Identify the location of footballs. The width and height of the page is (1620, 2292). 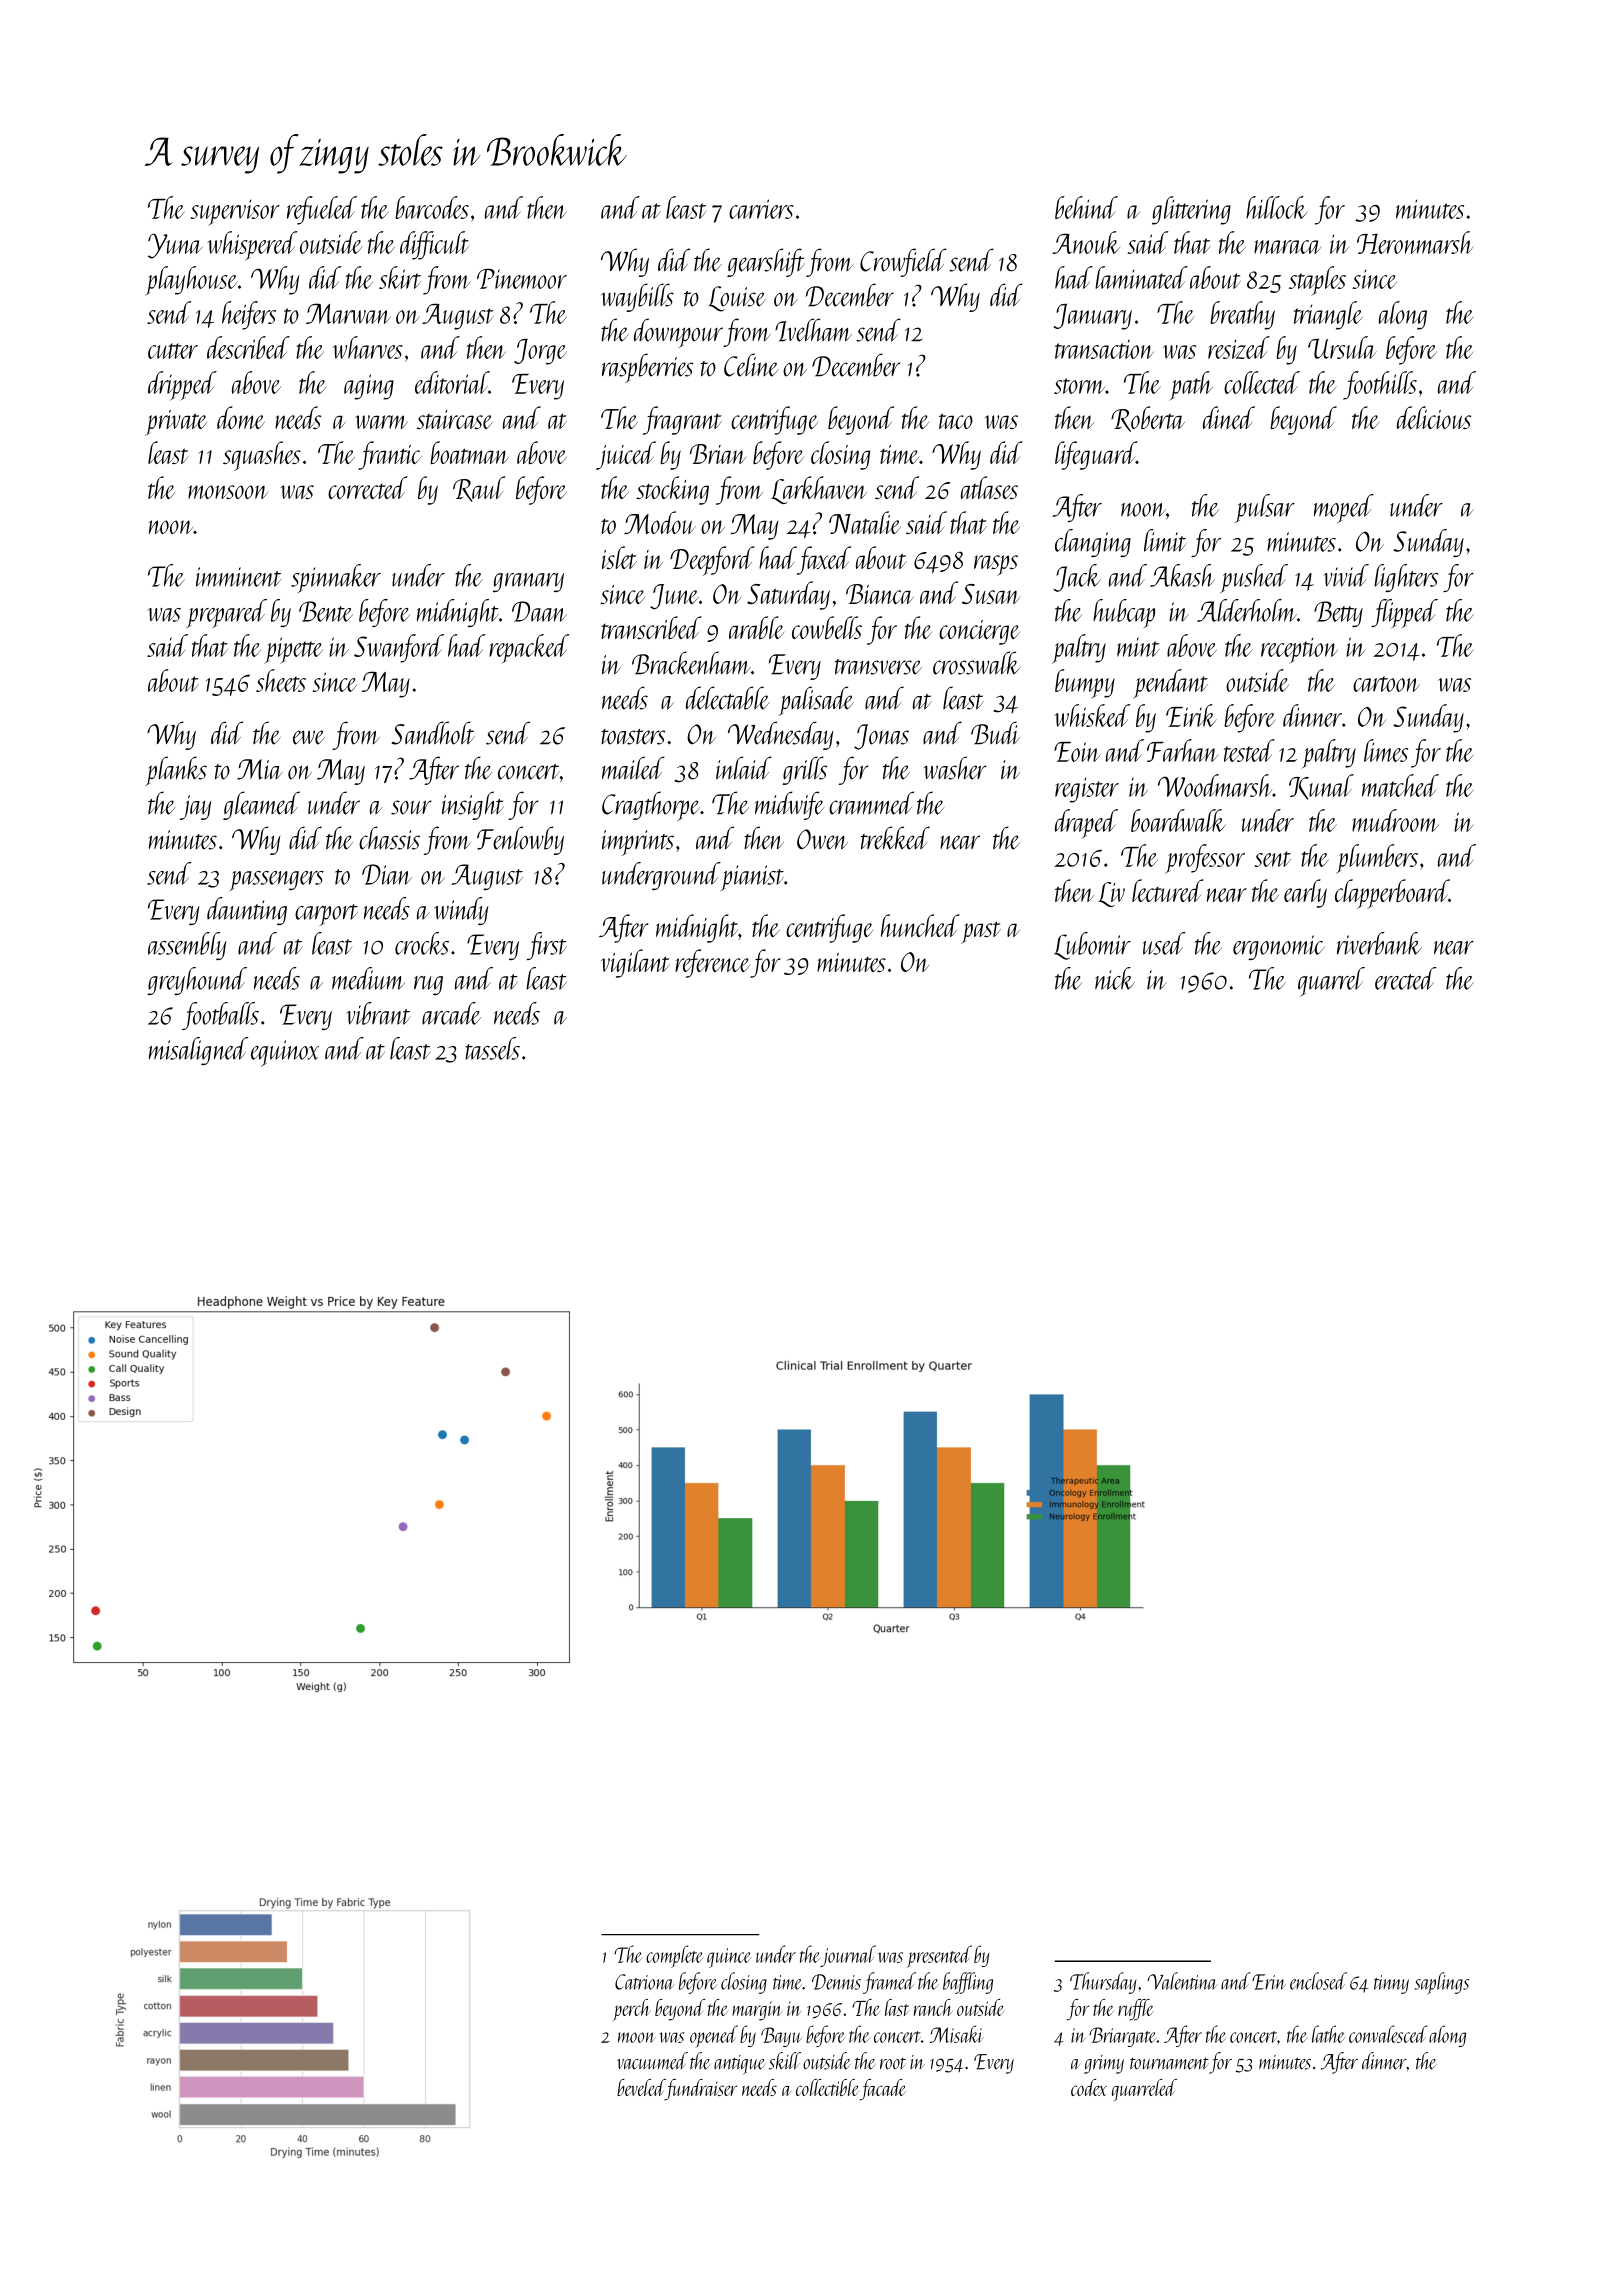
(220, 1016).
